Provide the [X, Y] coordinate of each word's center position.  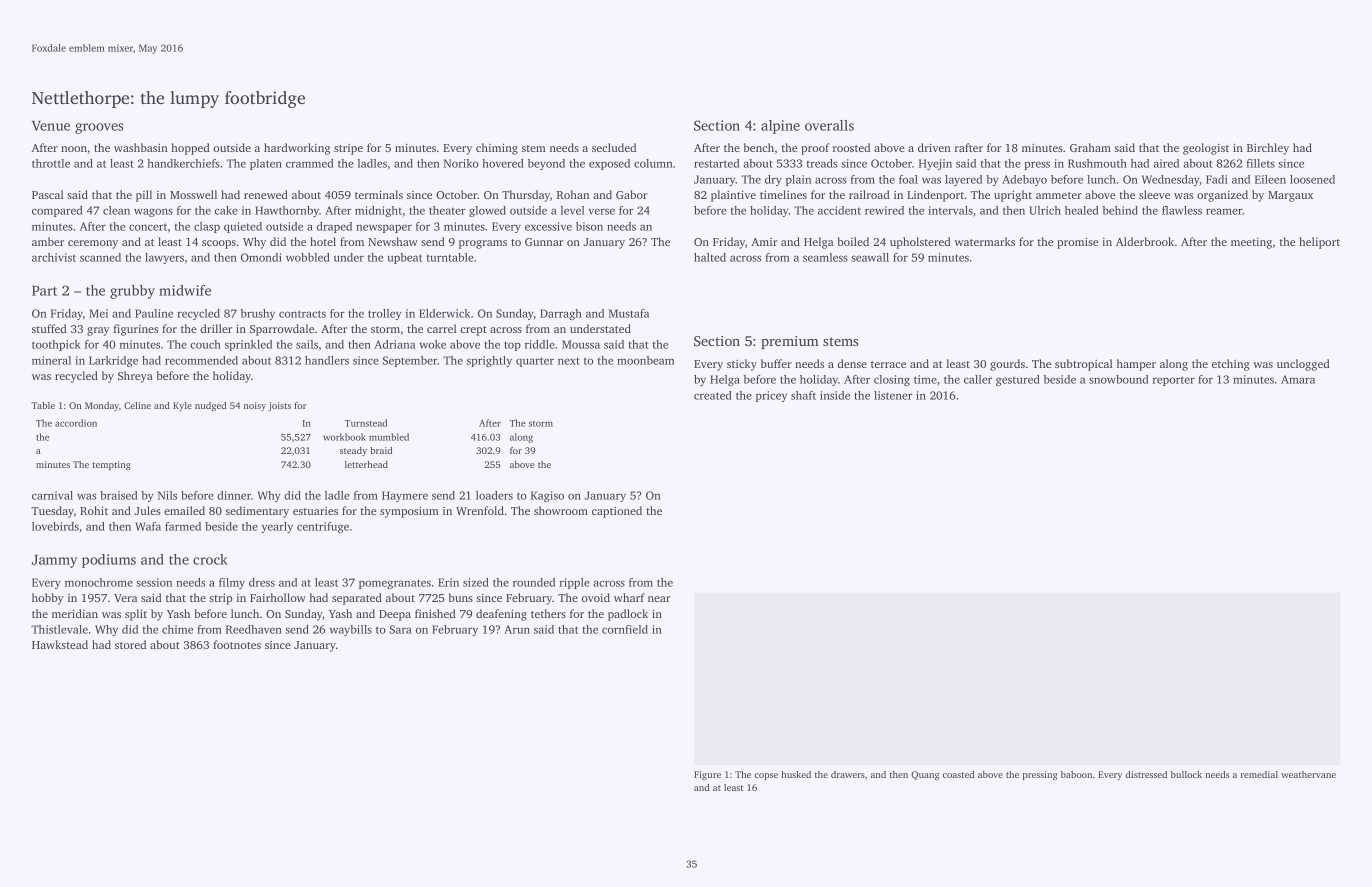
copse [766, 776]
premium [790, 342]
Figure [707, 775]
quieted [243, 227]
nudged [210, 406]
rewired [884, 210]
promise [1077, 243]
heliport [1319, 243]
